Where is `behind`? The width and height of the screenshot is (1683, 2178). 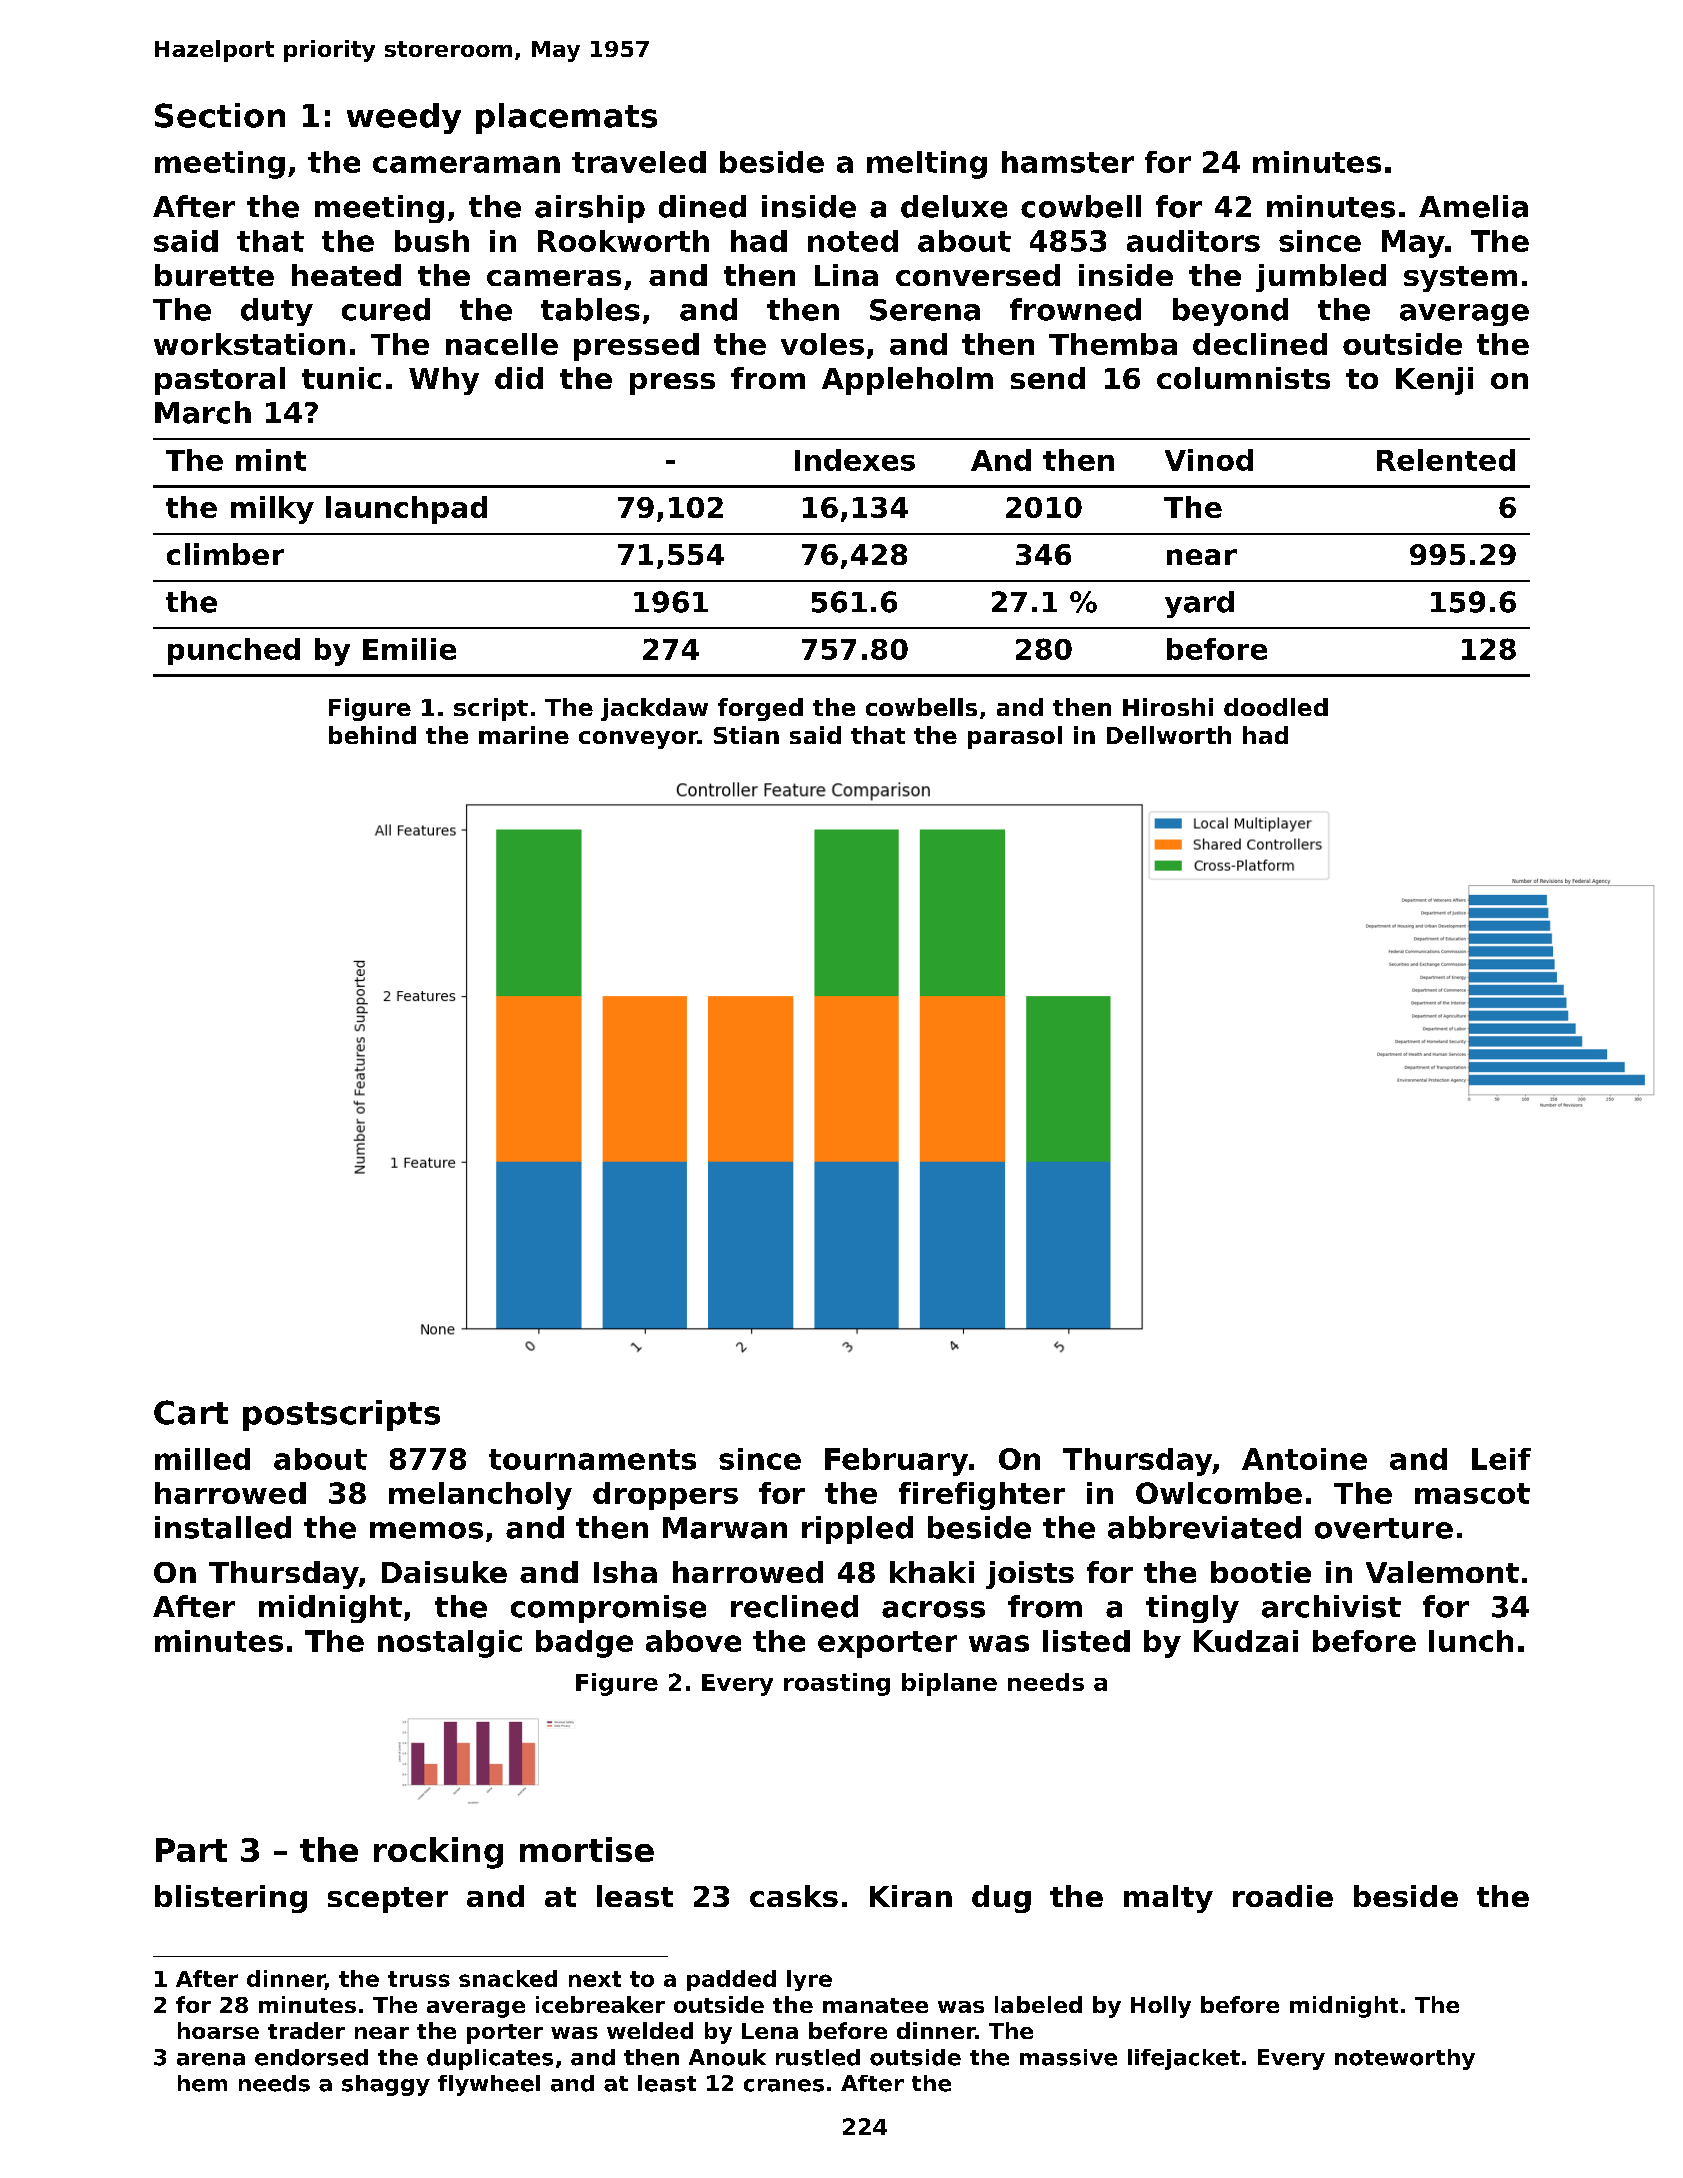
behind is located at coordinates (372, 735).
